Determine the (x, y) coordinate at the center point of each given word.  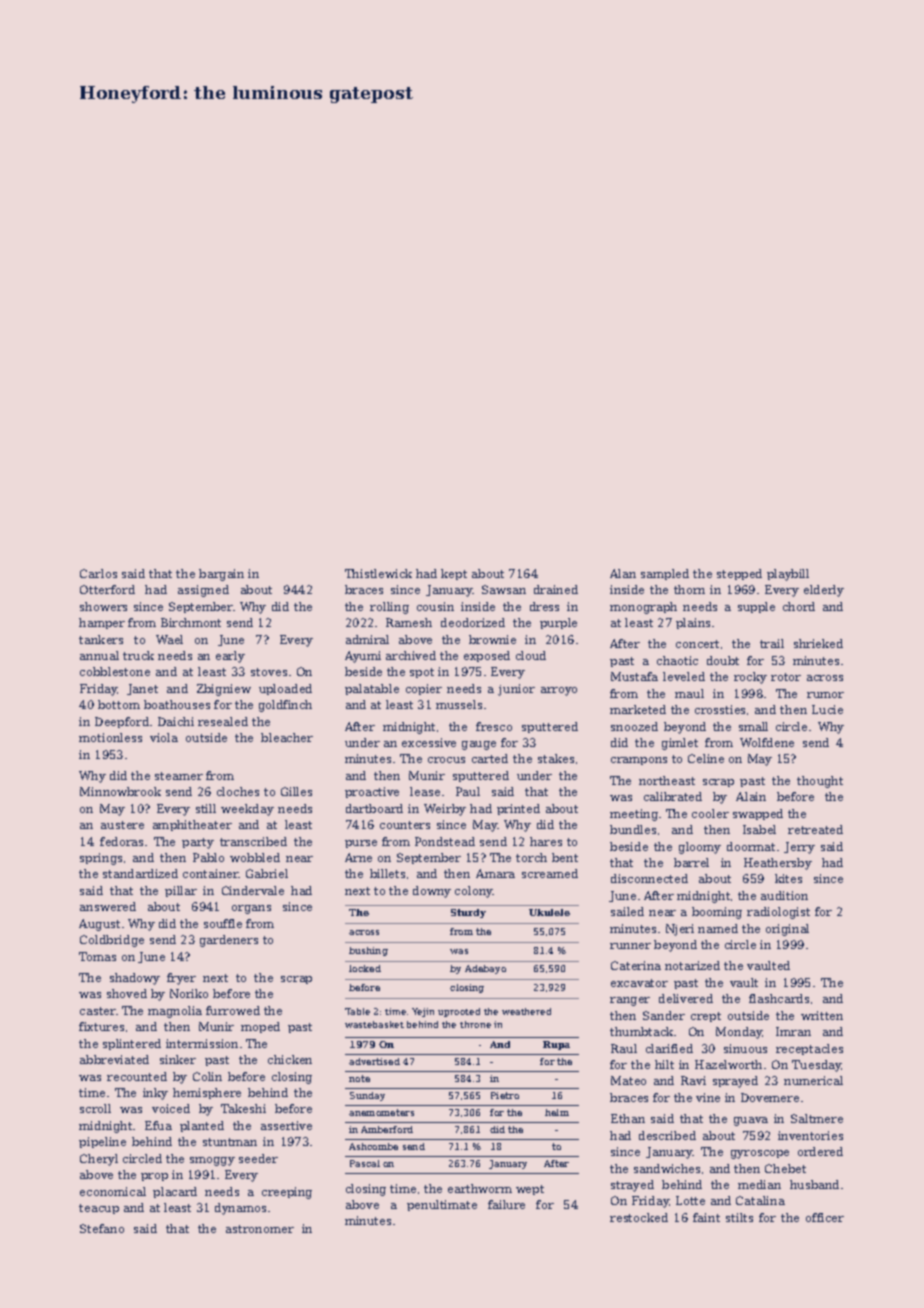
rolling (389, 608)
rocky (750, 678)
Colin (207, 1076)
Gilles (296, 791)
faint (706, 1217)
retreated (815, 829)
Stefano (102, 1228)
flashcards (779, 998)
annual (99, 655)
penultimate (442, 1205)
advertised (374, 1061)
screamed (550, 873)
